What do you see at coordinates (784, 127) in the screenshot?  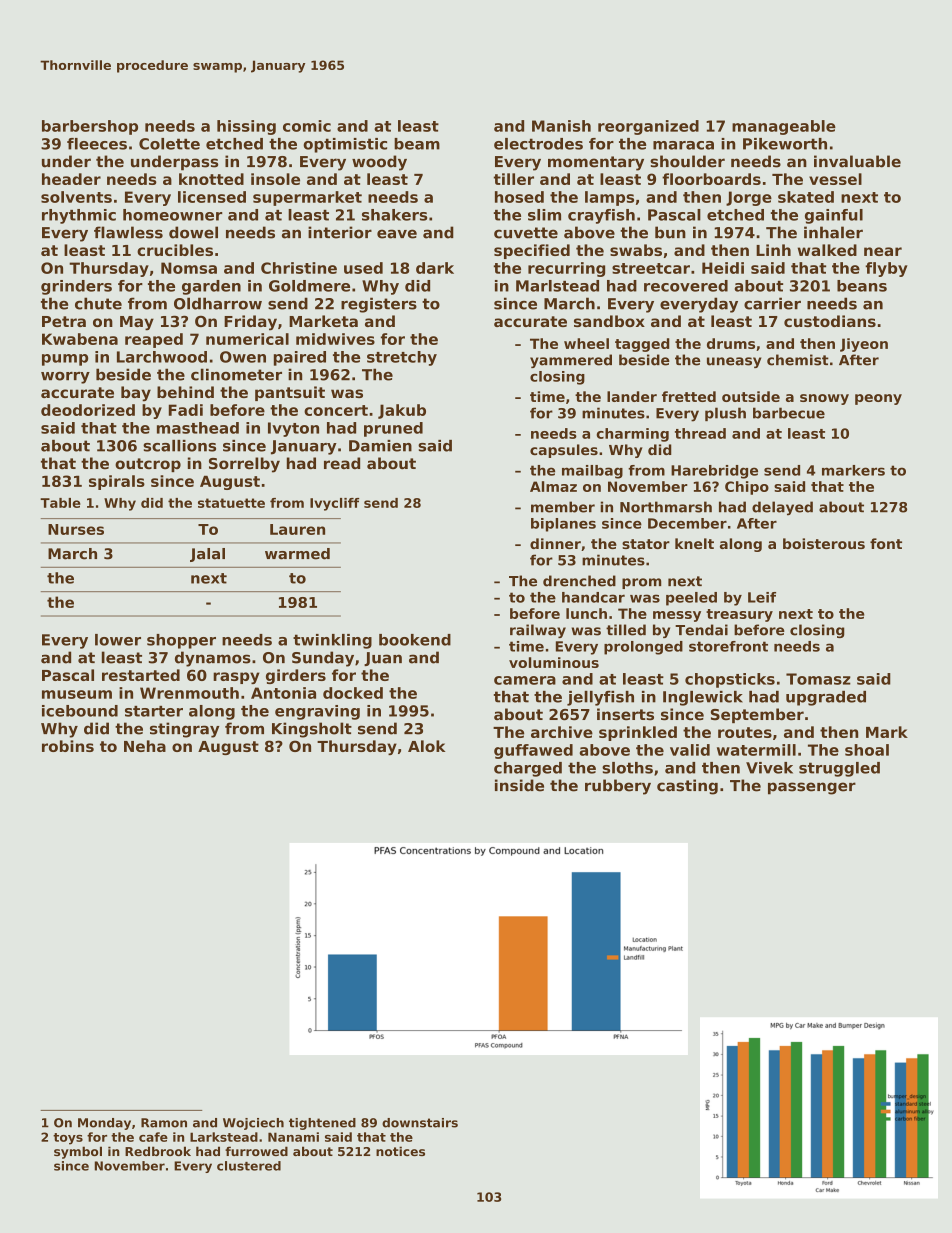 I see `manageable` at bounding box center [784, 127].
